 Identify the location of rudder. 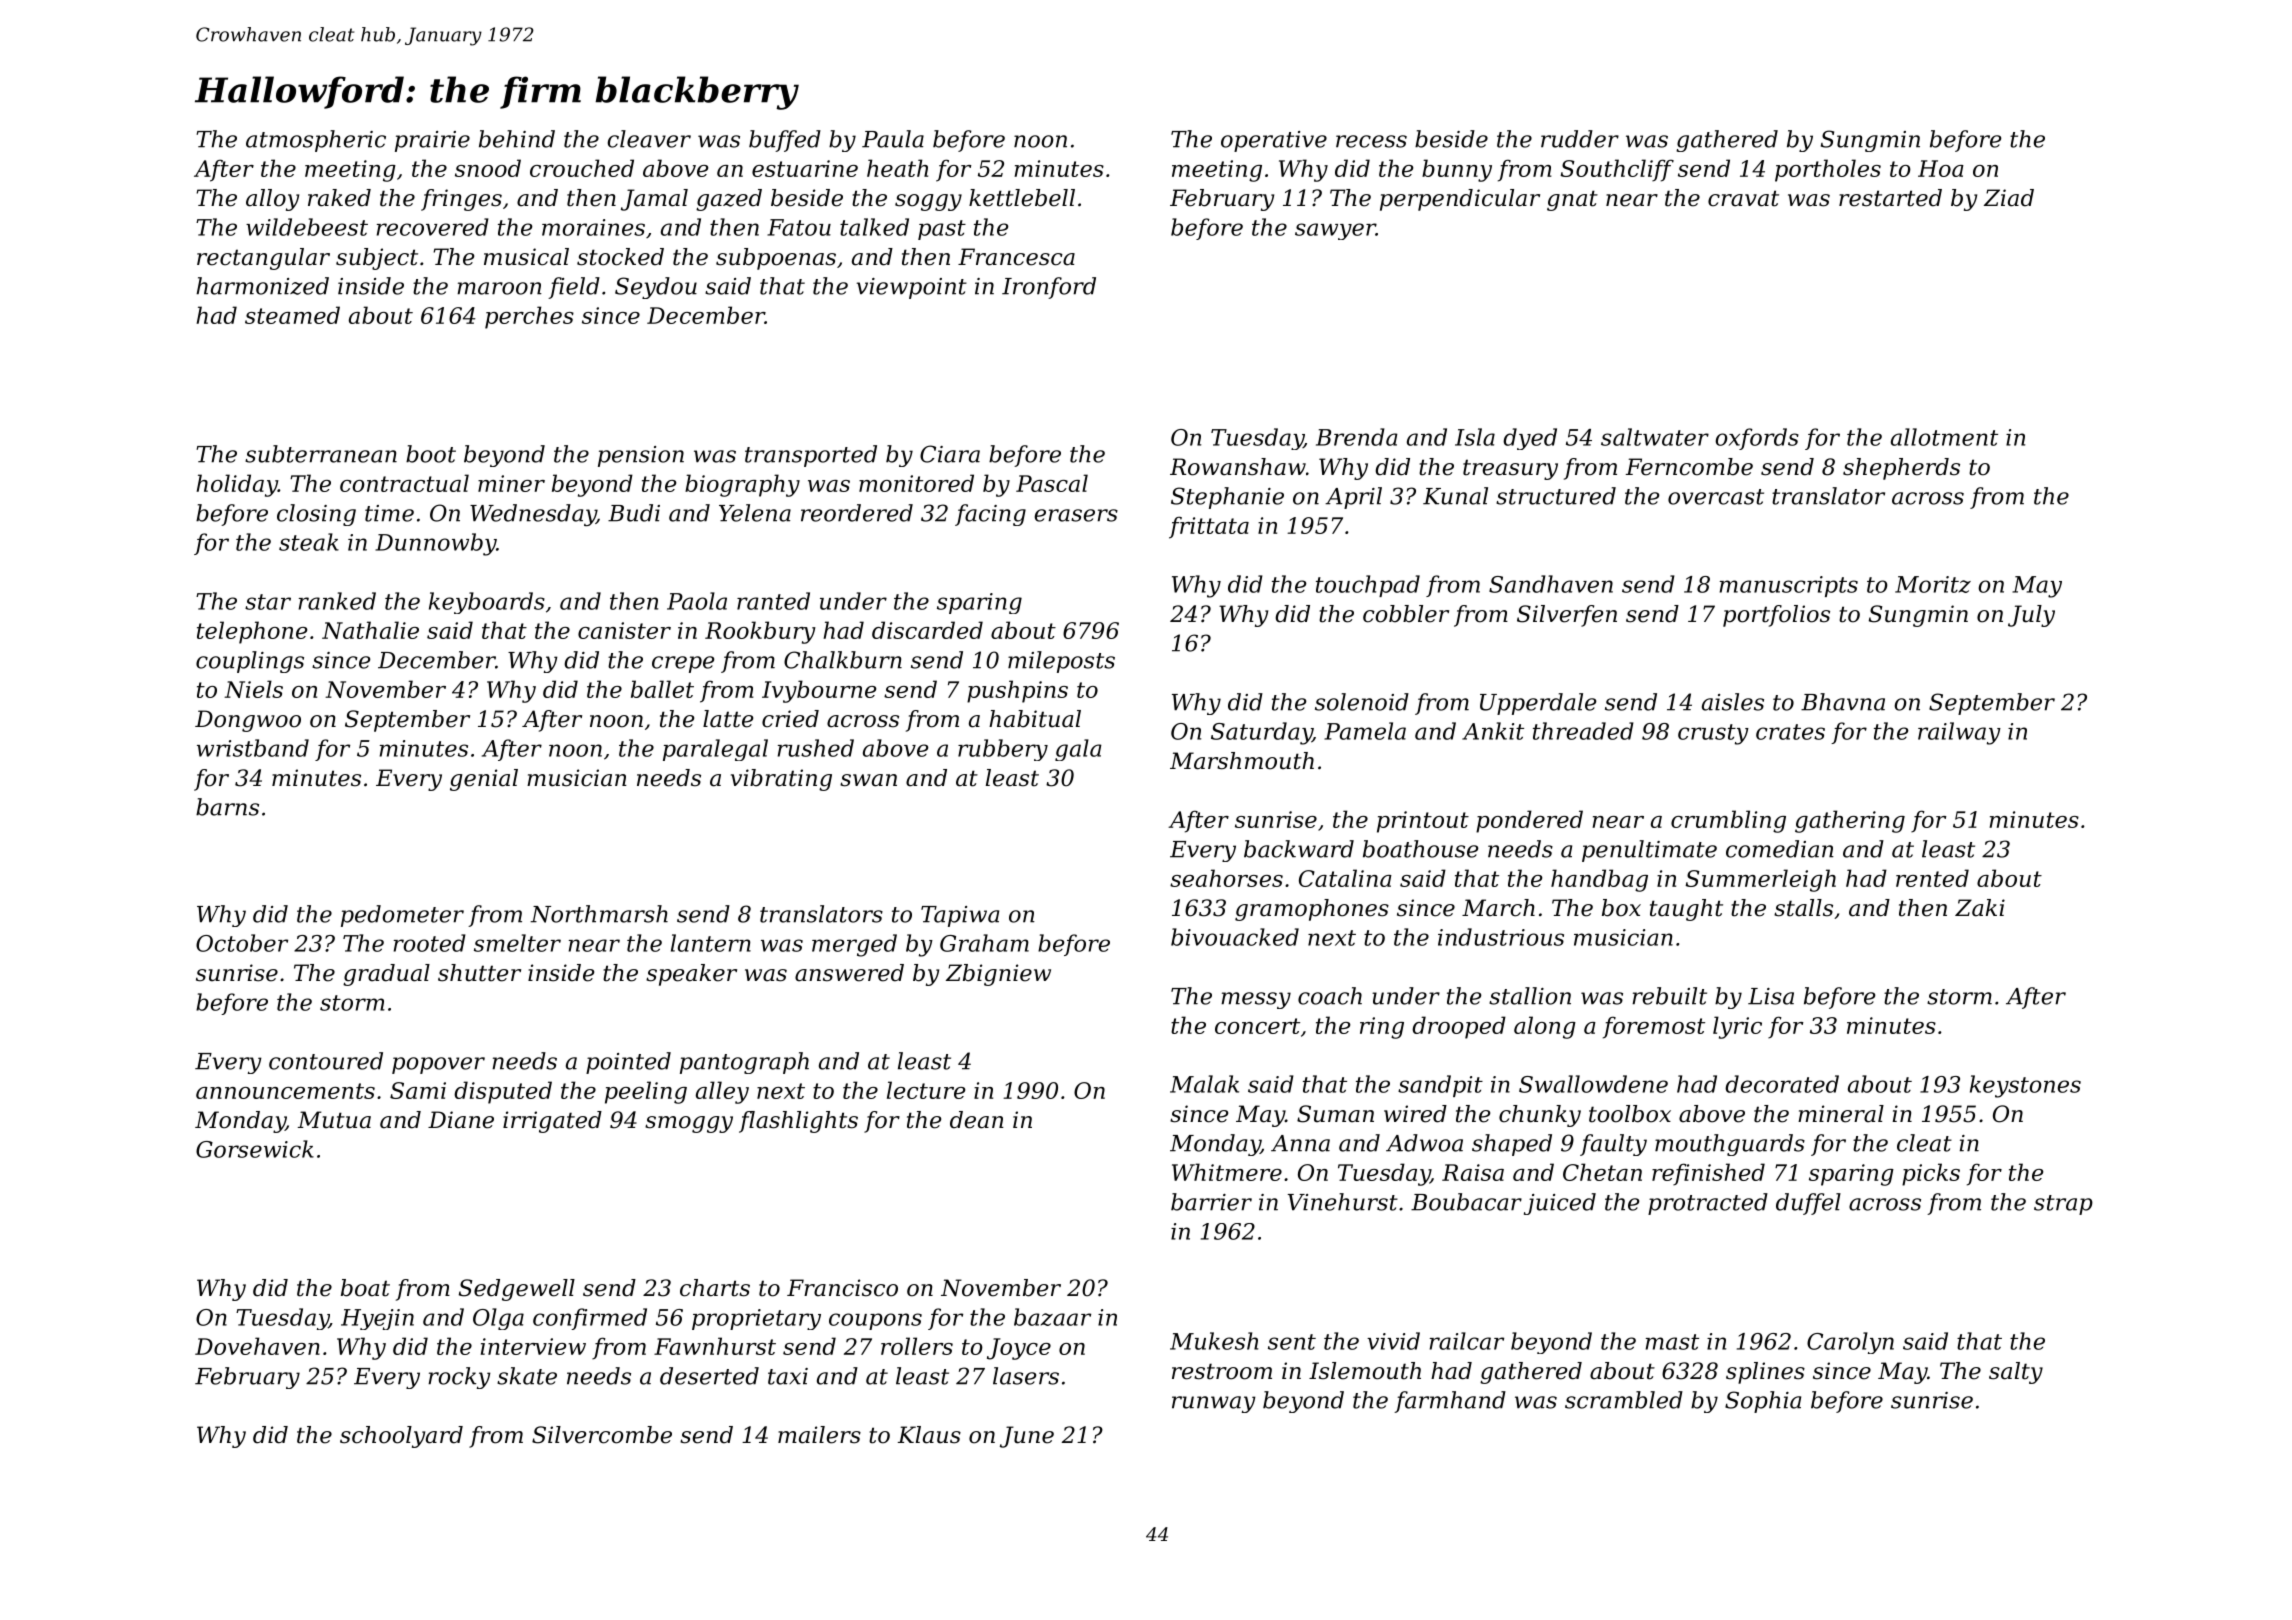
(1580, 139).
